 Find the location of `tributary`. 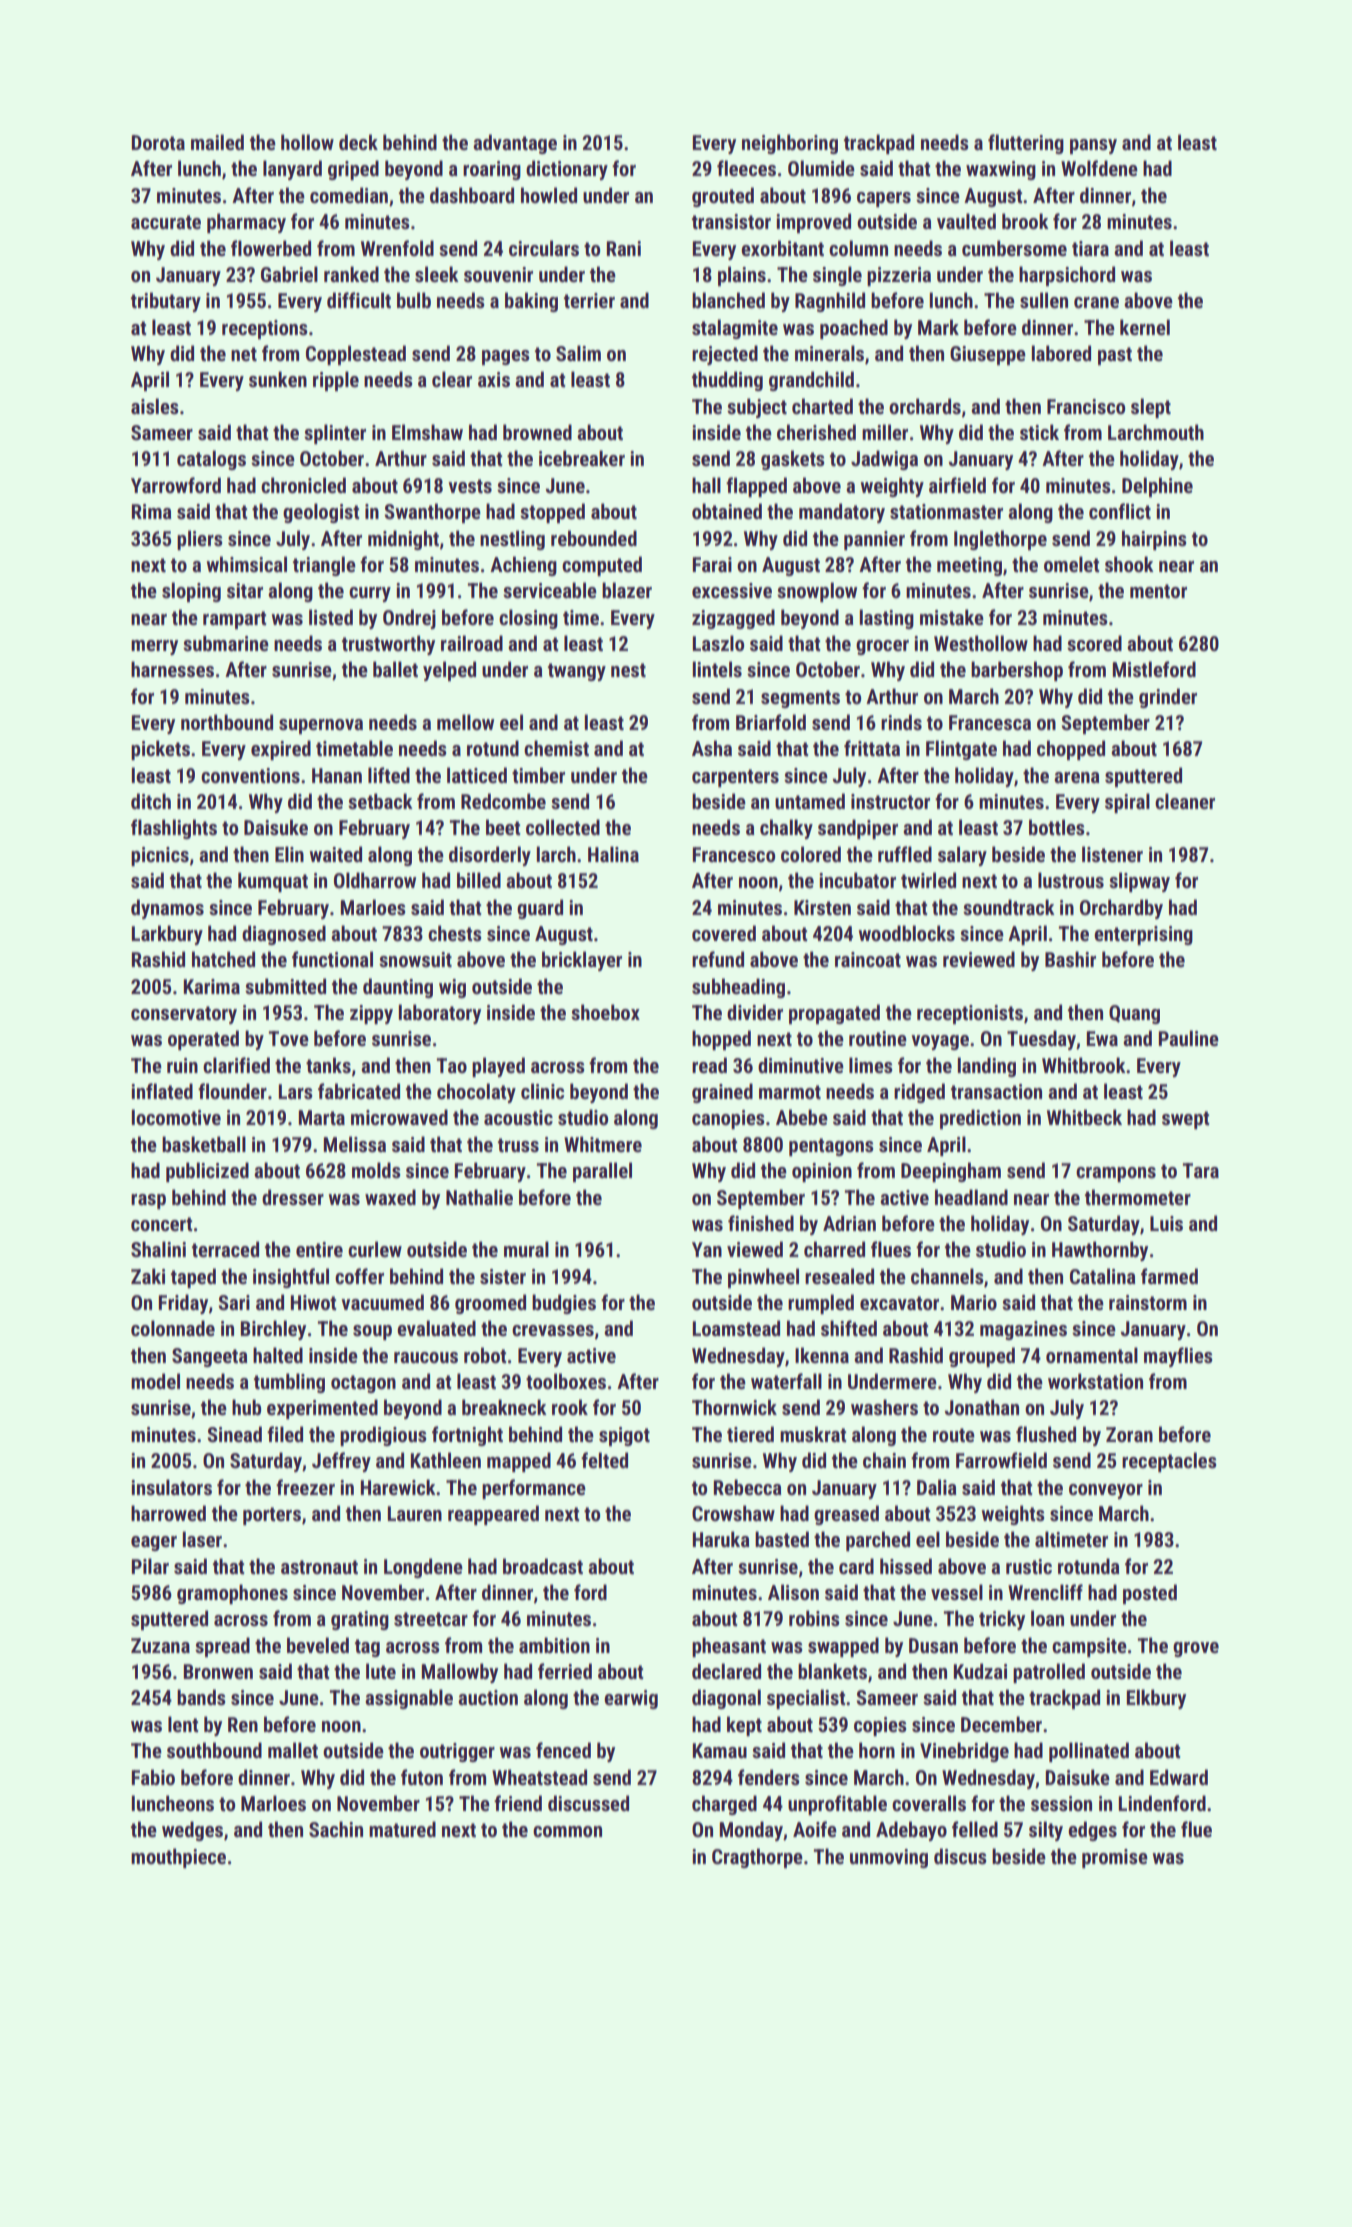

tributary is located at coordinates (166, 302).
